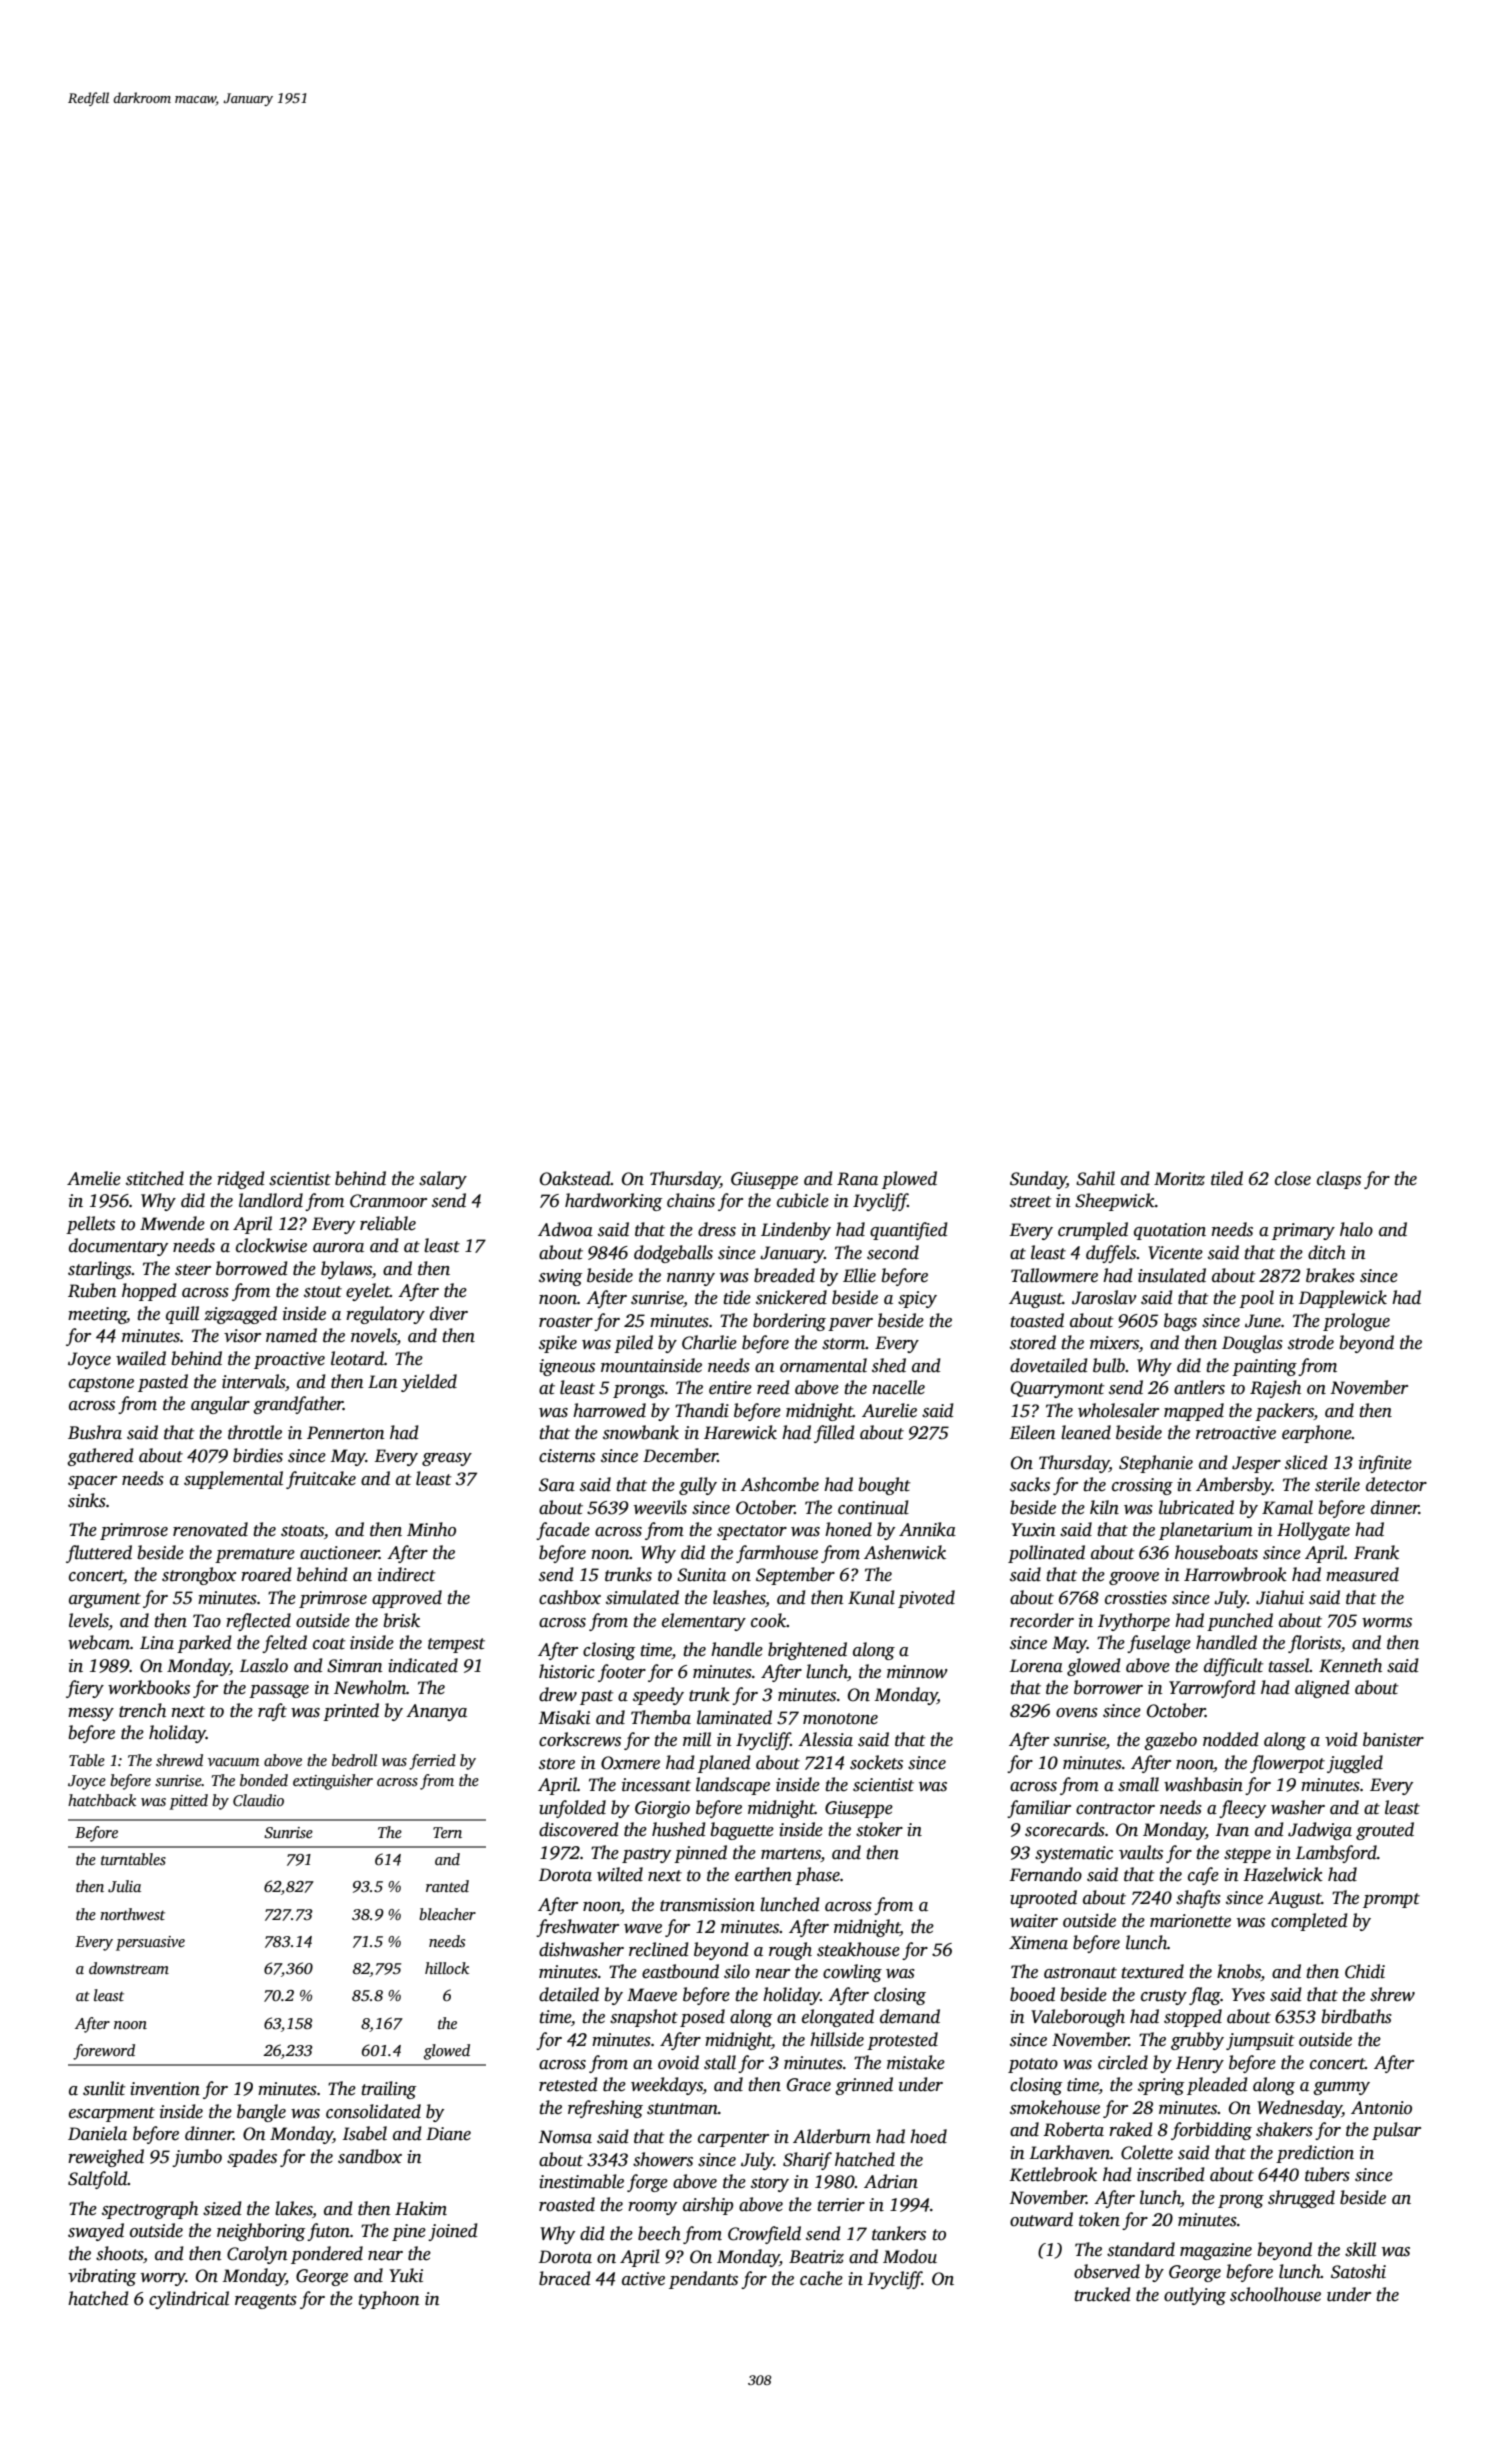  Describe the element at coordinates (447, 1886) in the screenshot. I see `ranted` at that location.
